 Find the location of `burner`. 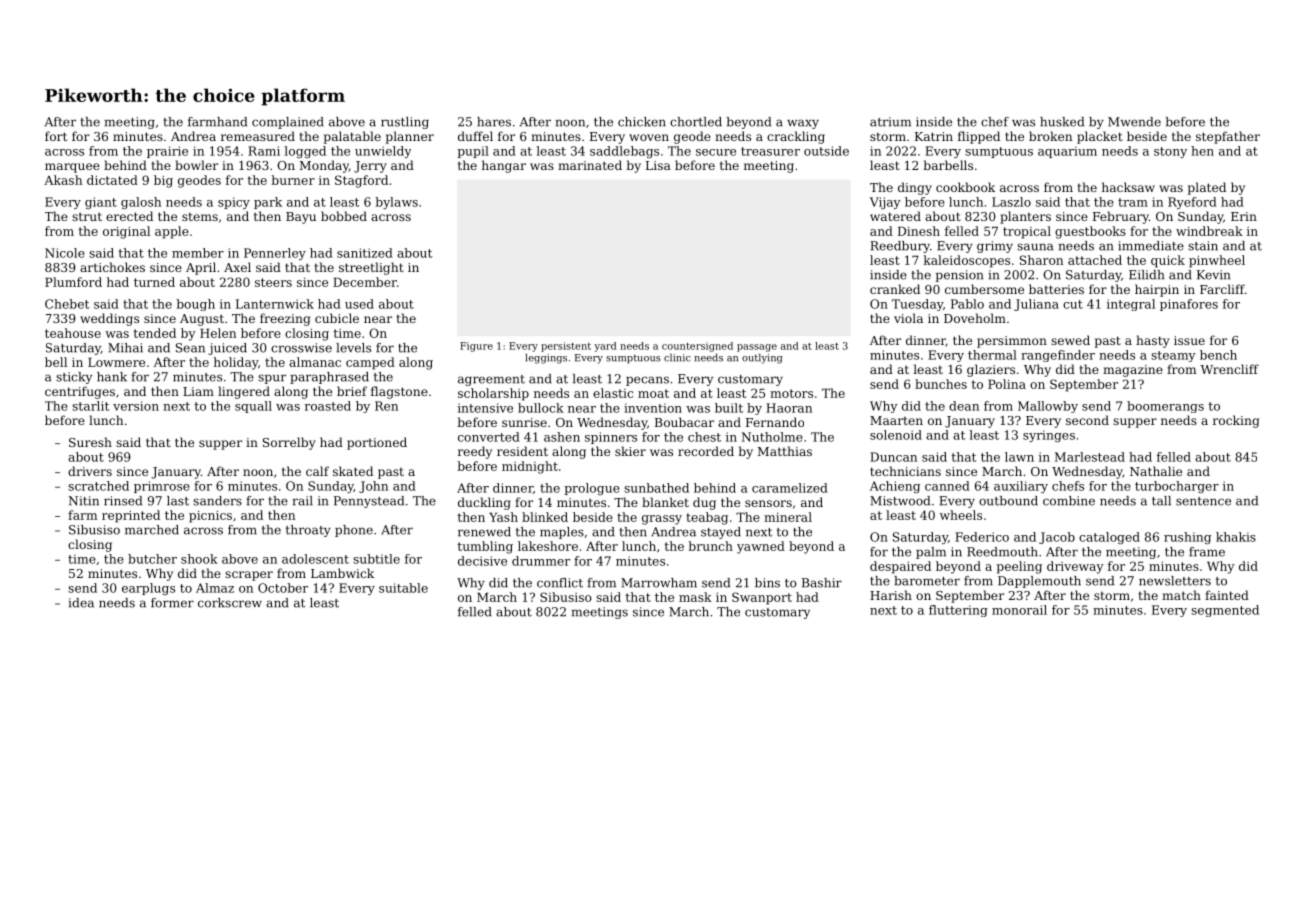

burner is located at coordinates (293, 180).
